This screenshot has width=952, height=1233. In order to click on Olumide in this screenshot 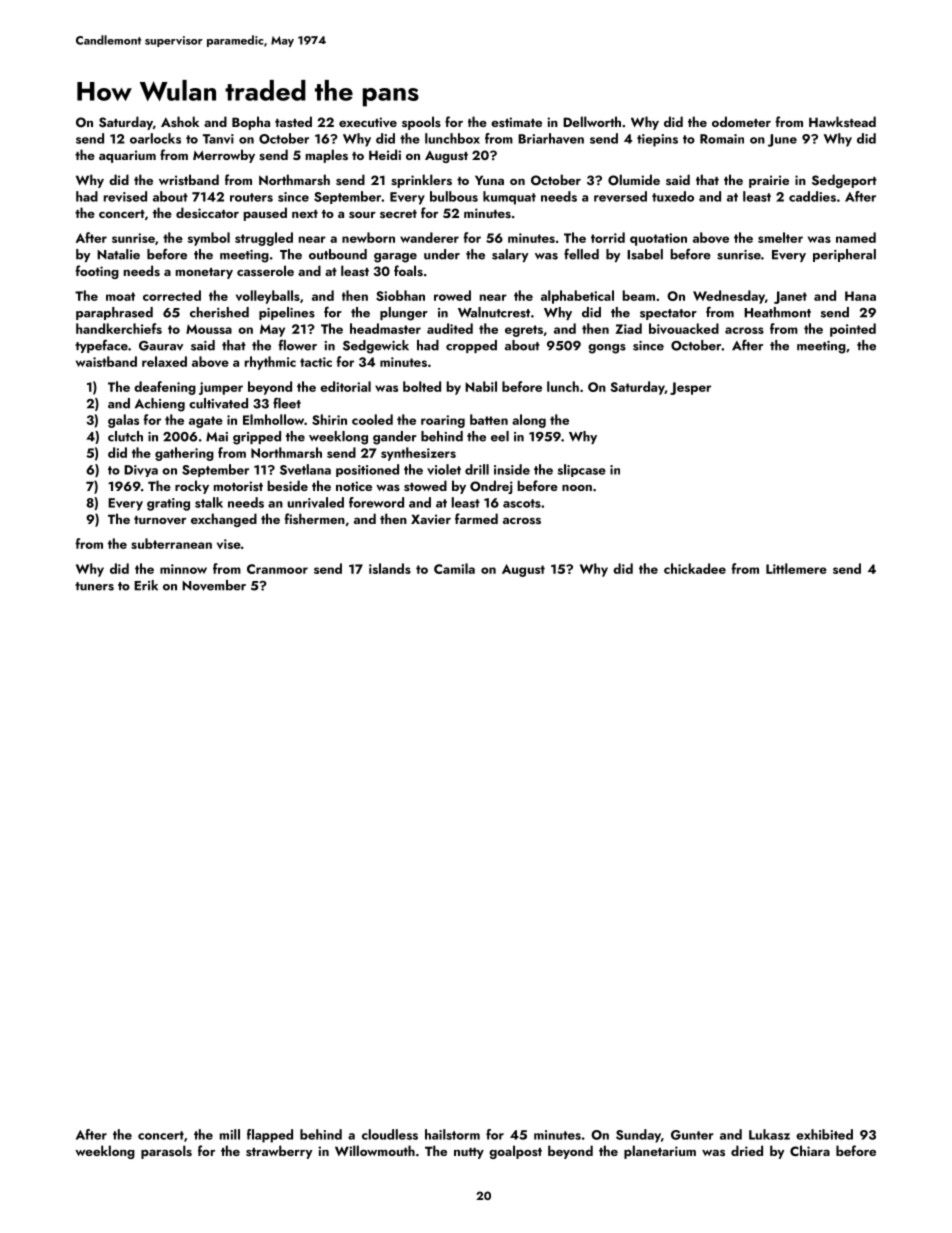, I will do `click(634, 180)`.
